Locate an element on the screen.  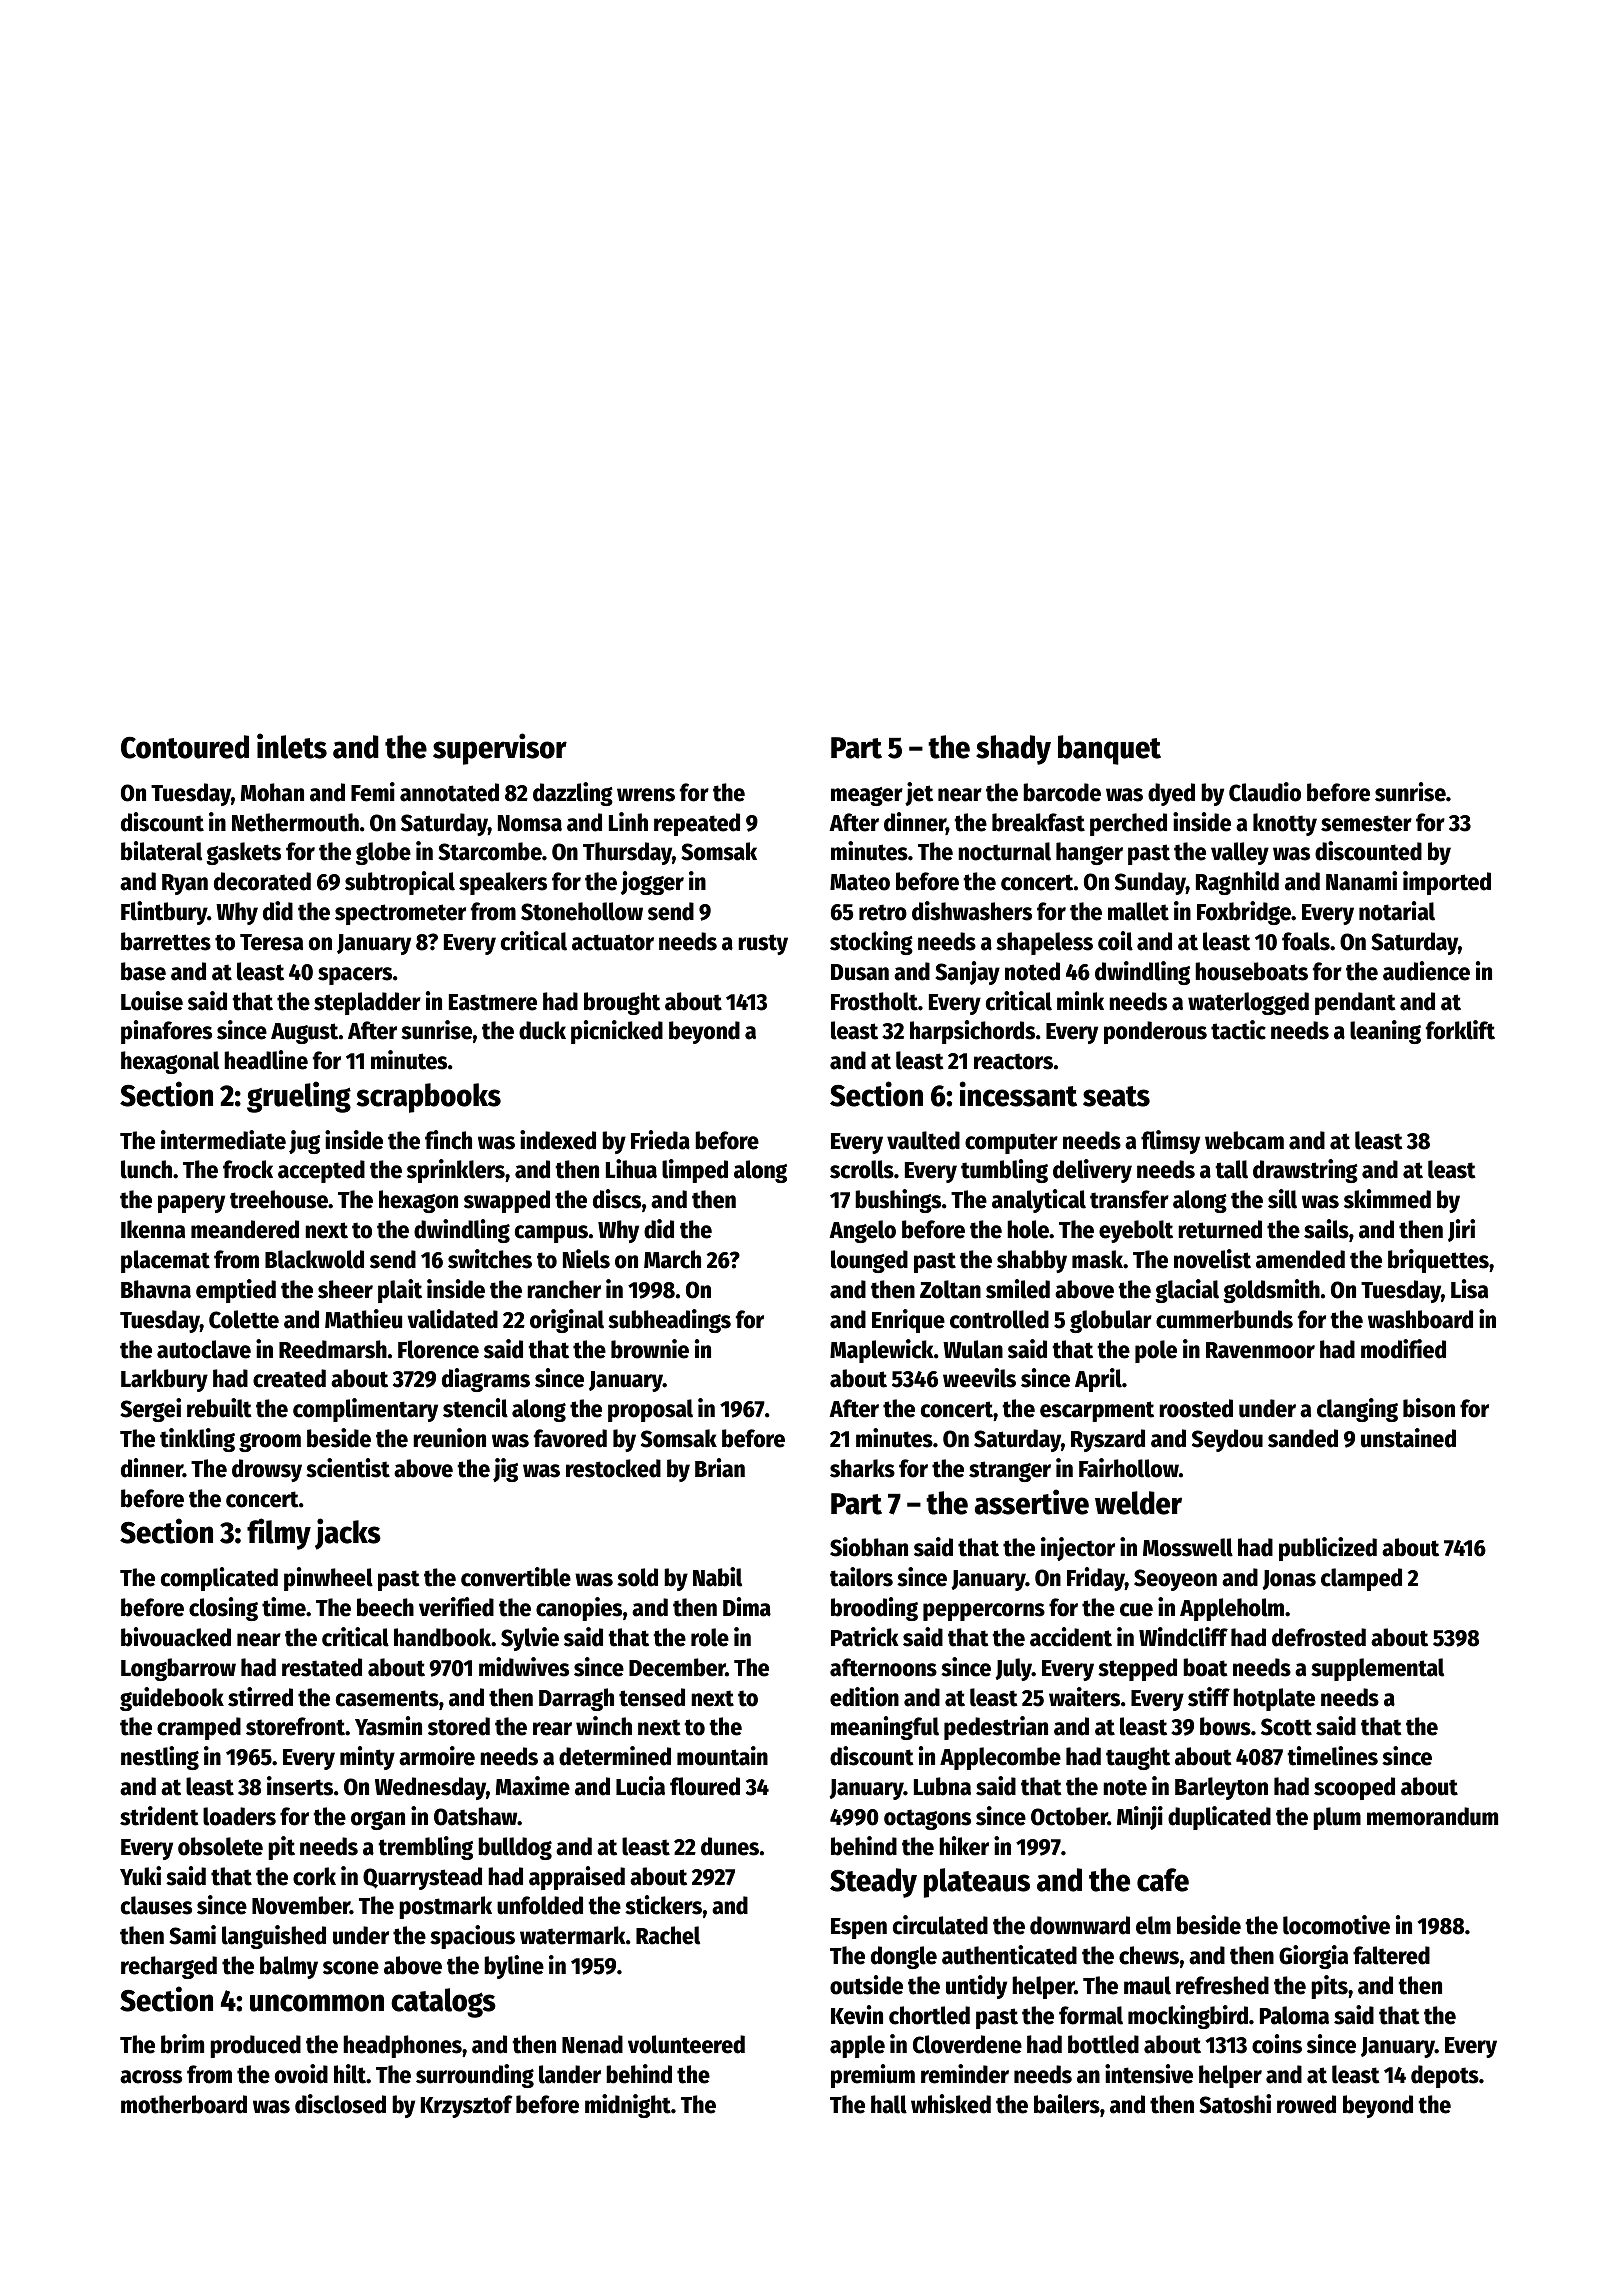
Reedmarsh is located at coordinates (333, 1349).
